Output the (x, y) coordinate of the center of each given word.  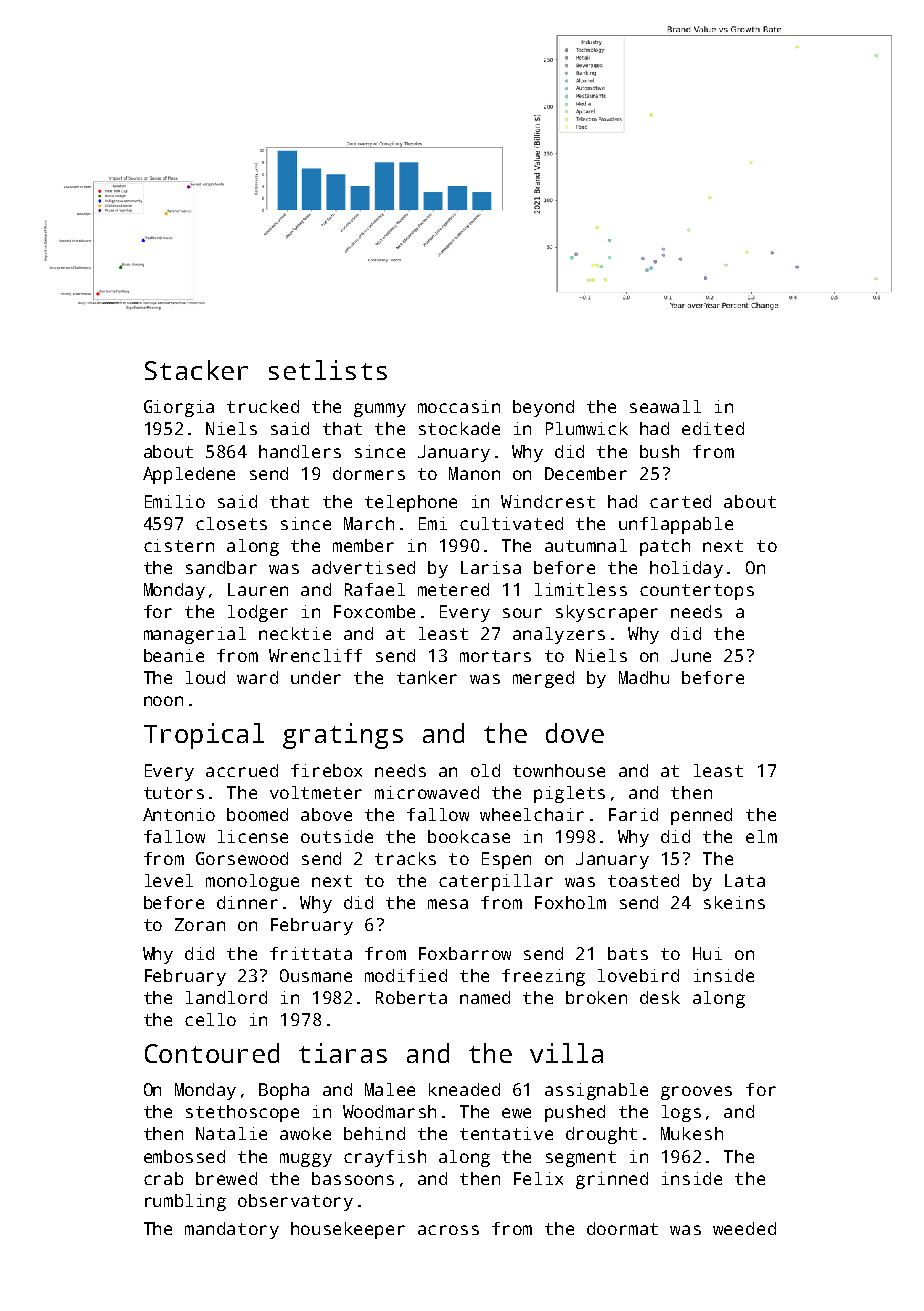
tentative (506, 1133)
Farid (633, 814)
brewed (226, 1178)
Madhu (644, 677)
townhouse (559, 770)
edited (713, 428)
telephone (411, 503)
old (485, 770)
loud (205, 677)
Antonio (179, 814)
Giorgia (179, 408)
